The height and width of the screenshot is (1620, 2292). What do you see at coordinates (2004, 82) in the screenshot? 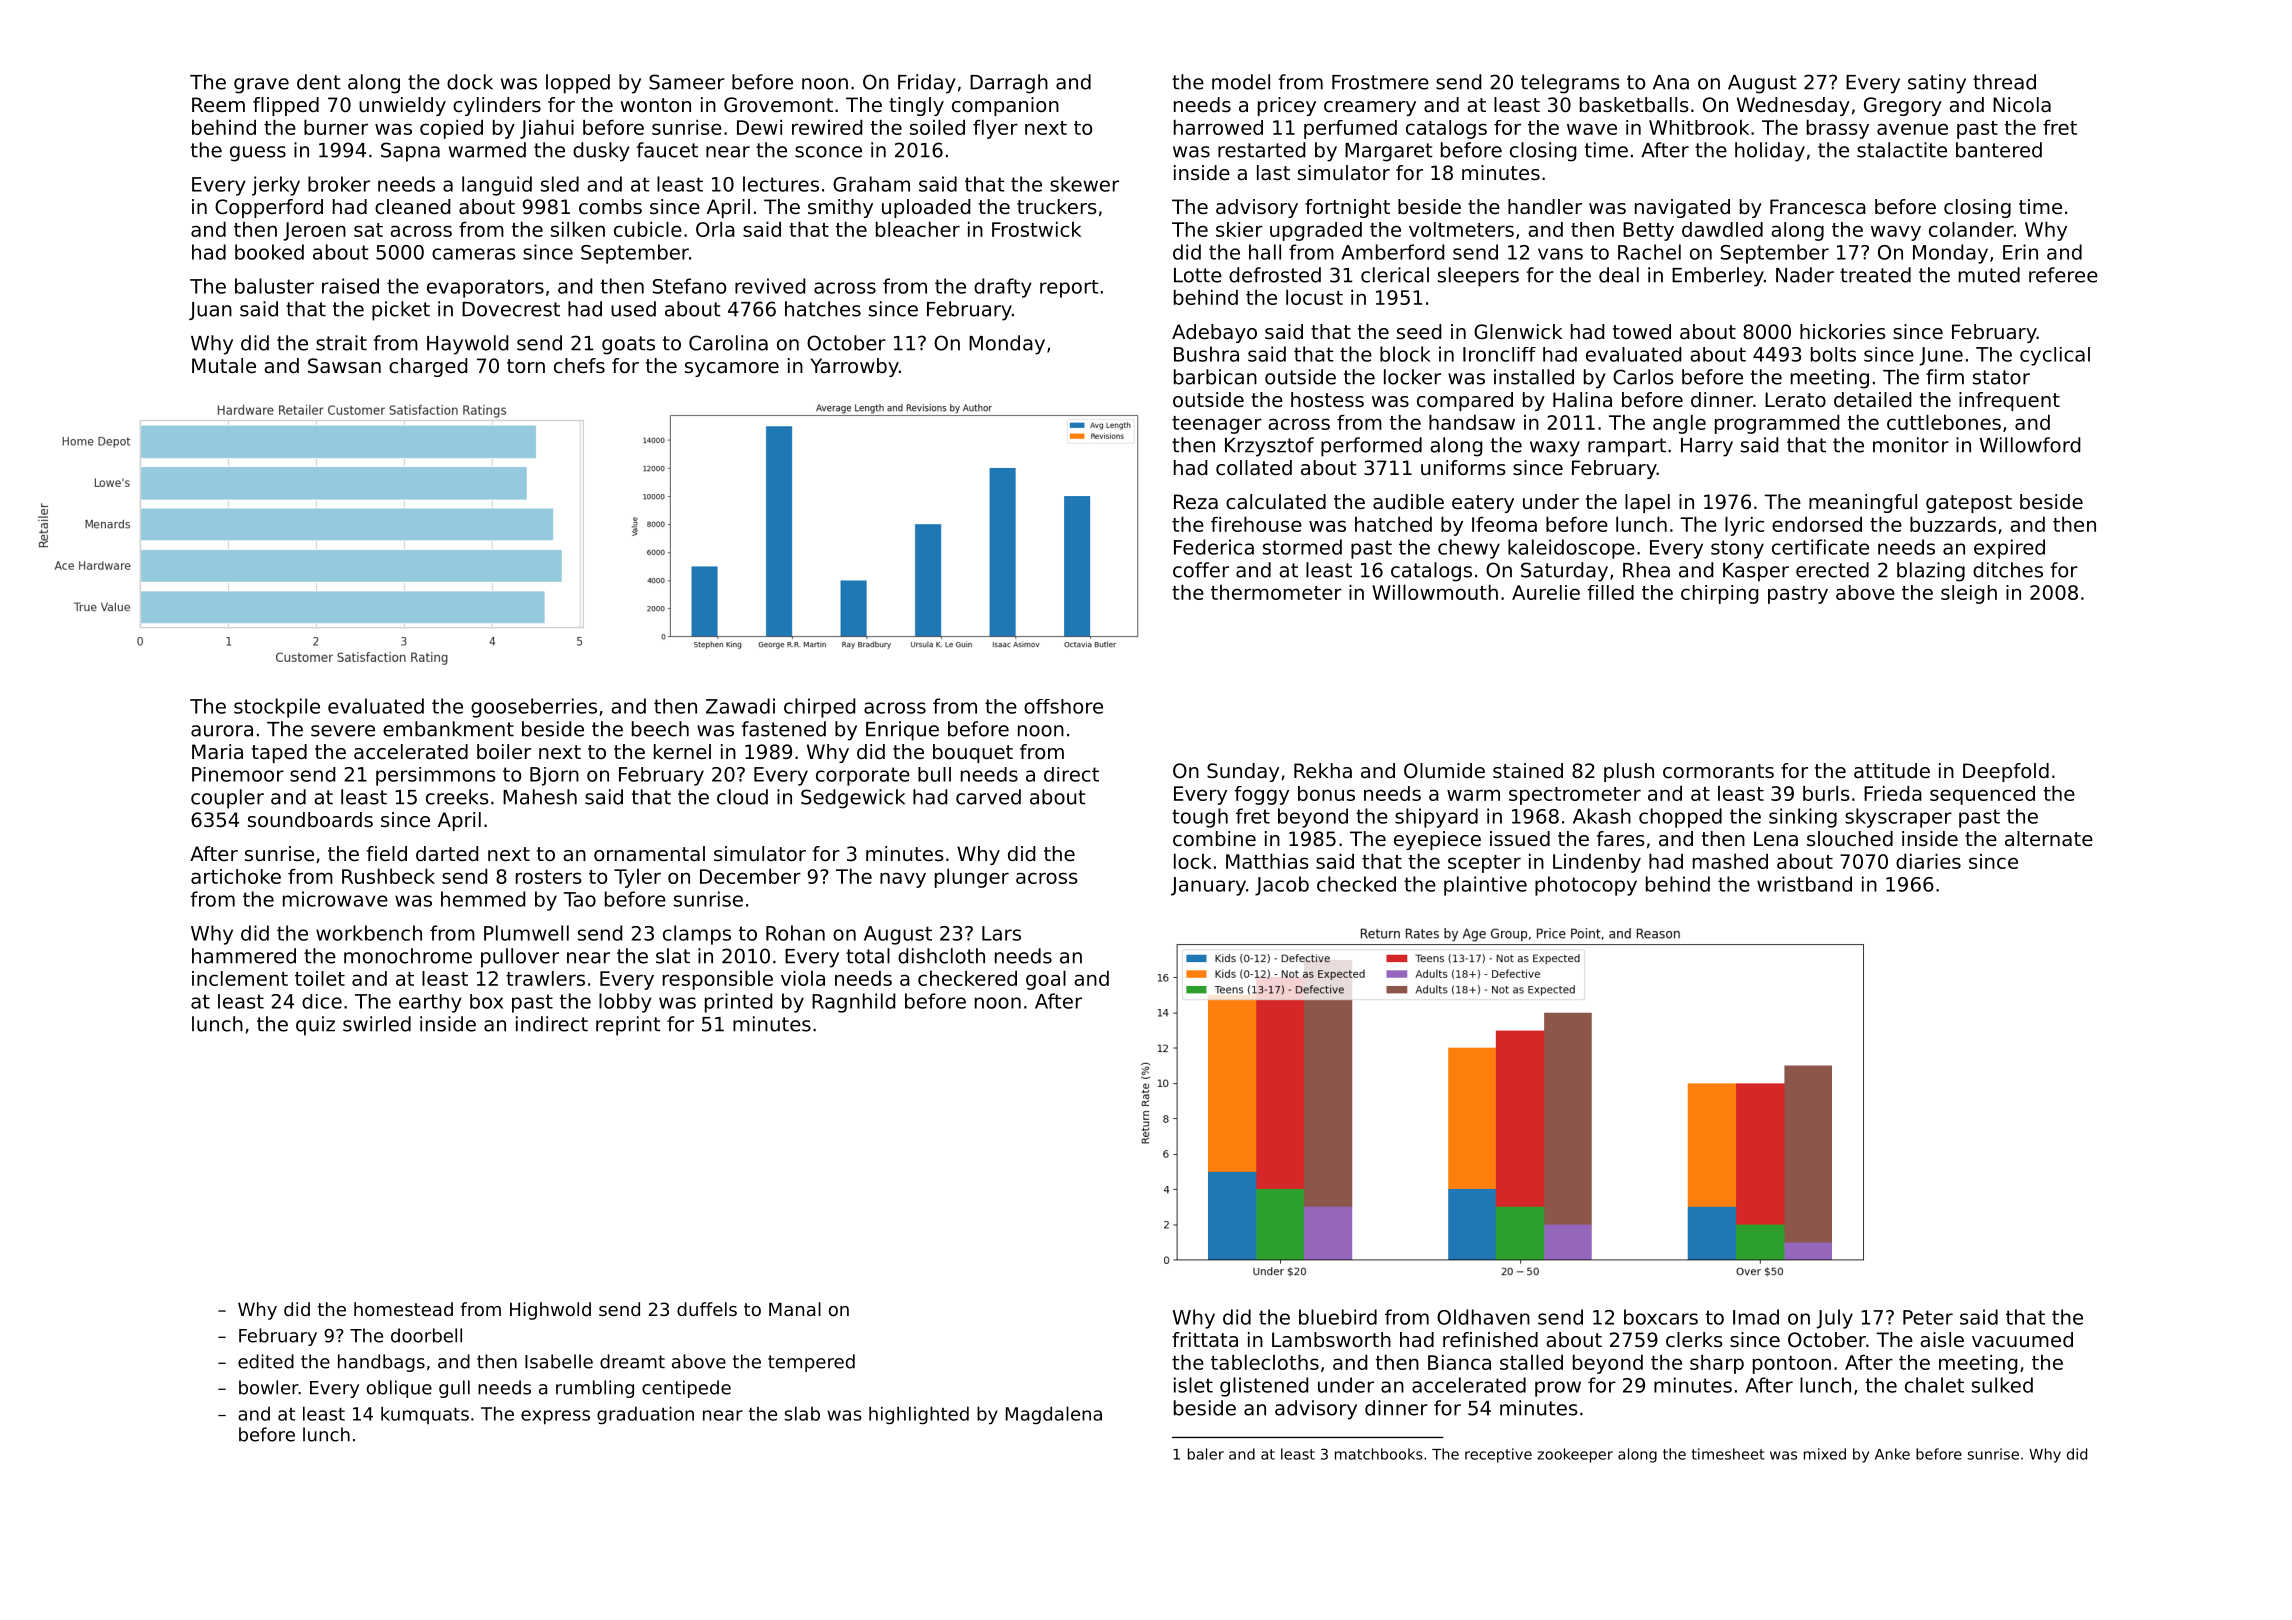
I see `thread` at bounding box center [2004, 82].
